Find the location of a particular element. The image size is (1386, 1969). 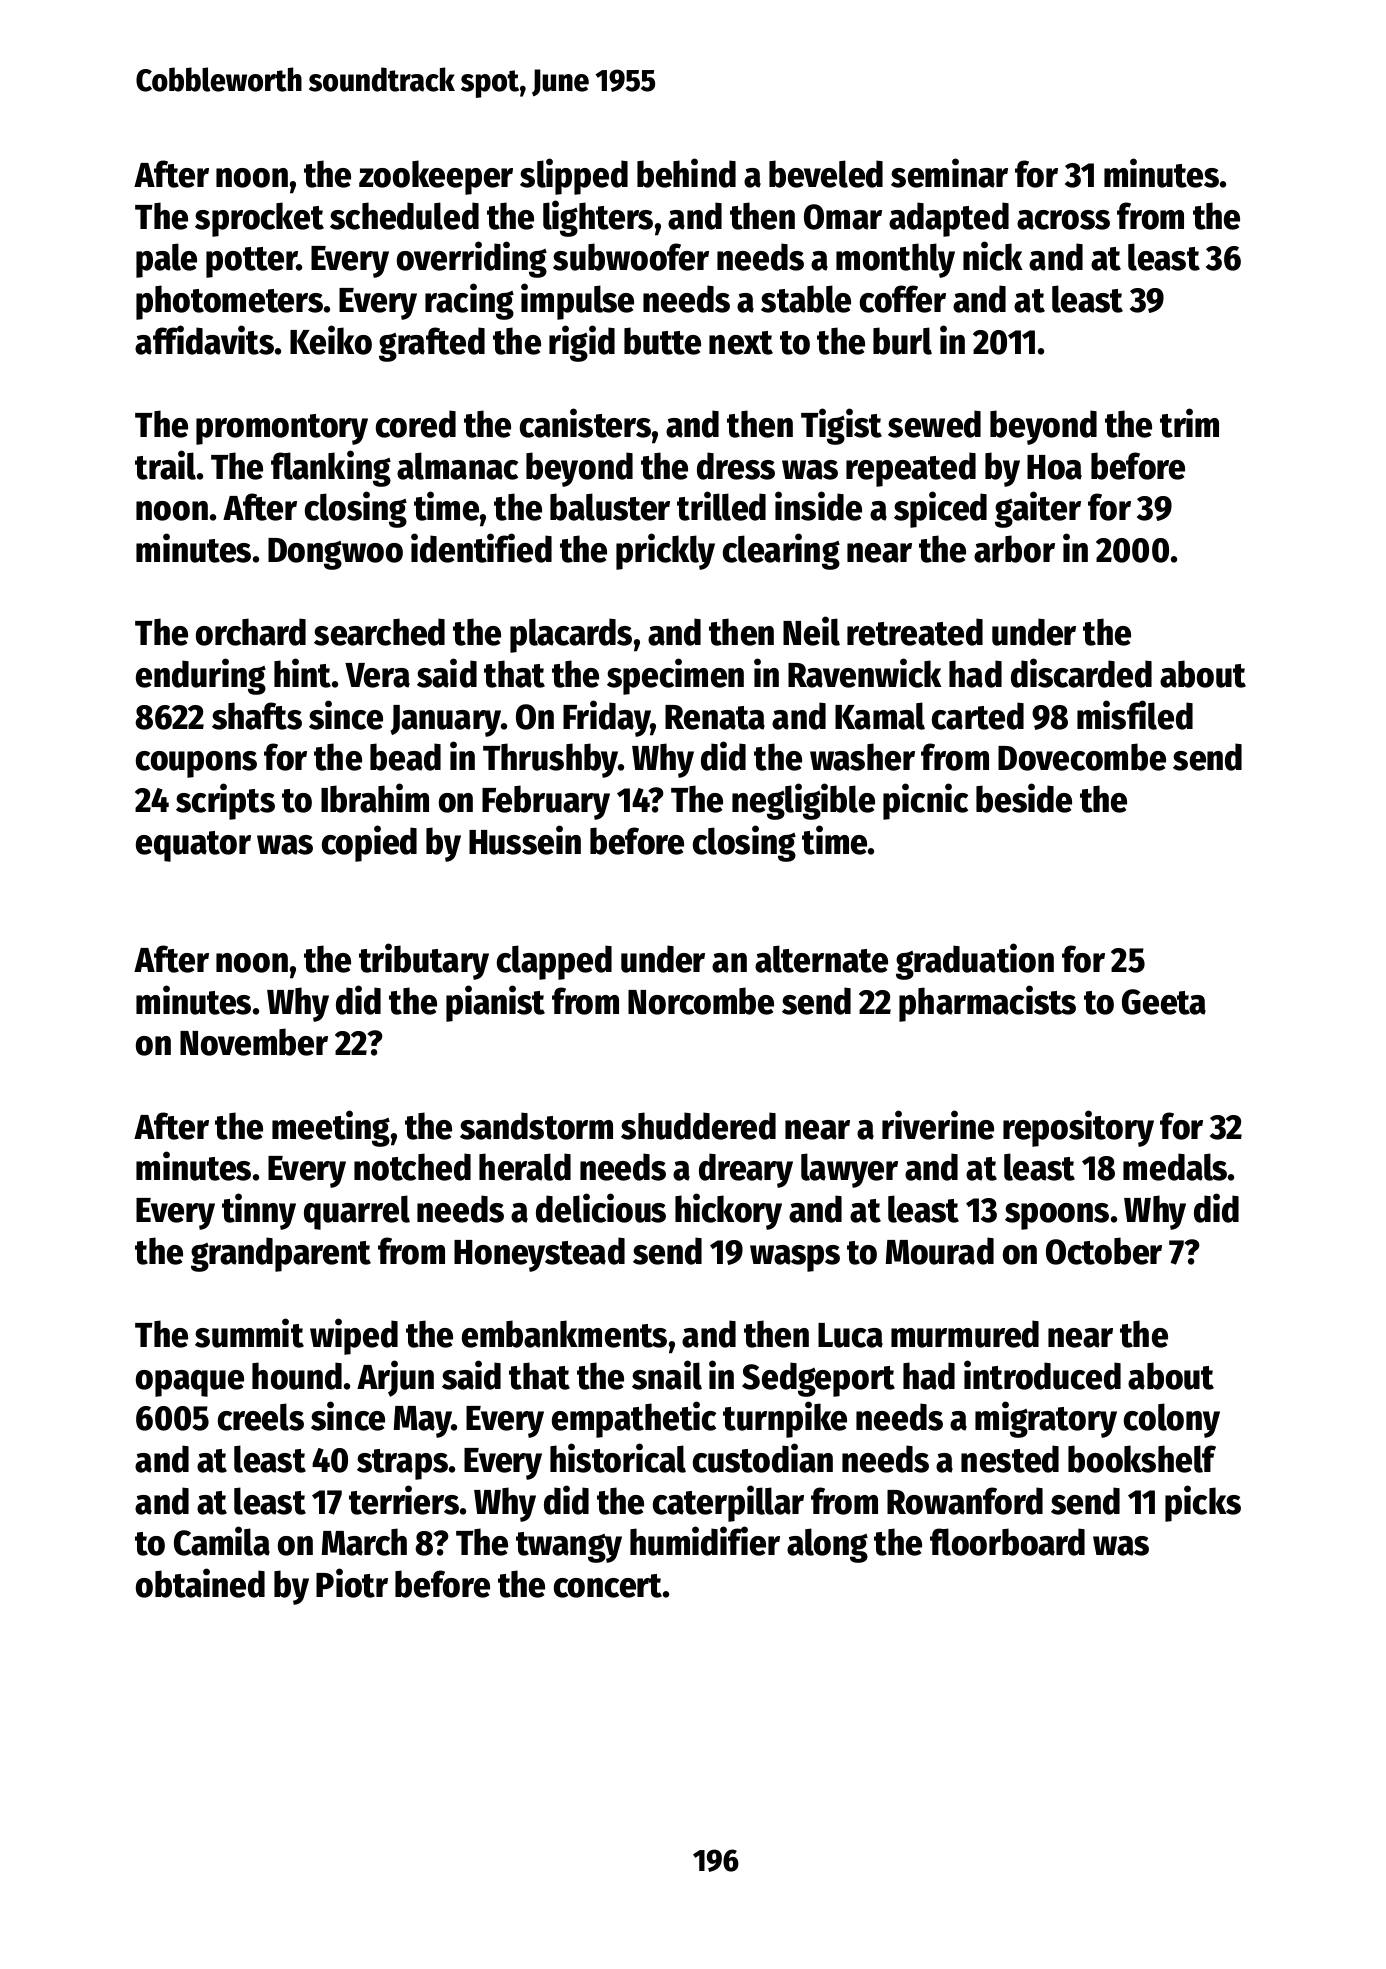

washer is located at coordinates (862, 757).
